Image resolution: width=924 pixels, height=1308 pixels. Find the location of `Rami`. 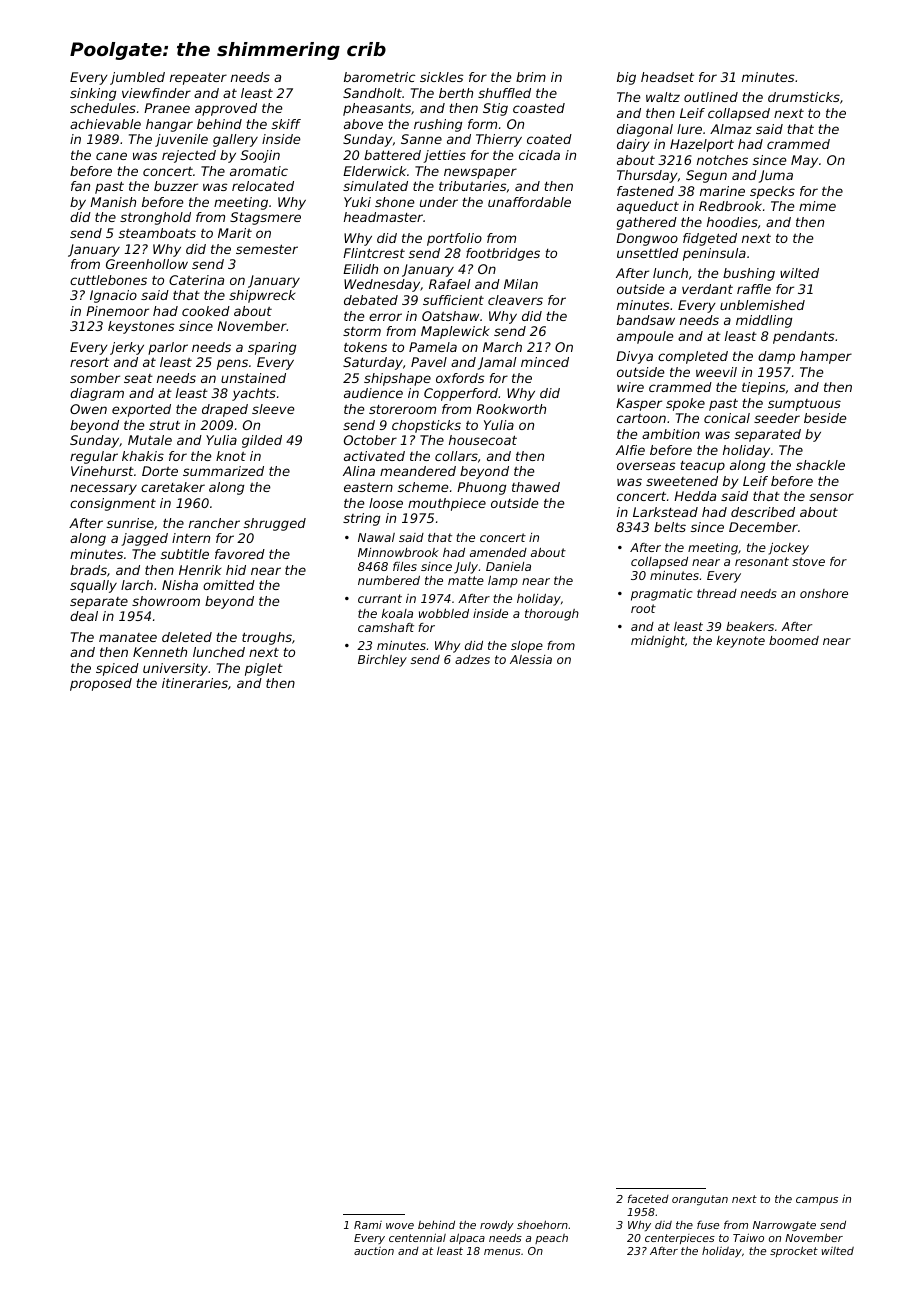

Rami is located at coordinates (368, 1225).
